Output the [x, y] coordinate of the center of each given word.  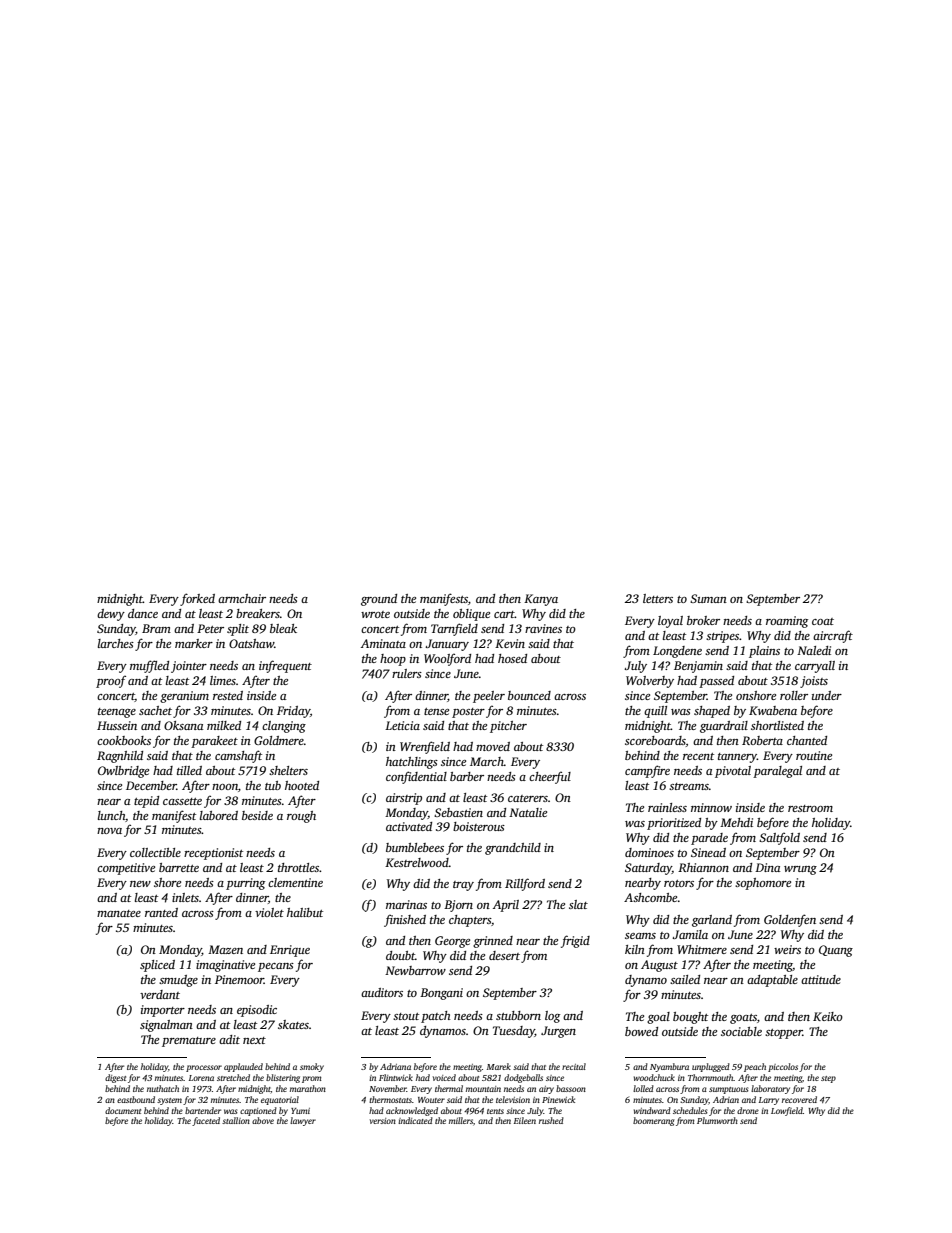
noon [225, 787]
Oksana [183, 725]
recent [698, 756]
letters [658, 598]
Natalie [528, 812]
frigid [575, 941]
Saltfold [779, 838]
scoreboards [655, 740]
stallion [236, 1120]
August [659, 966]
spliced [157, 966]
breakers [258, 613]
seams [640, 936]
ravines [543, 628]
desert [504, 955]
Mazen [225, 949]
